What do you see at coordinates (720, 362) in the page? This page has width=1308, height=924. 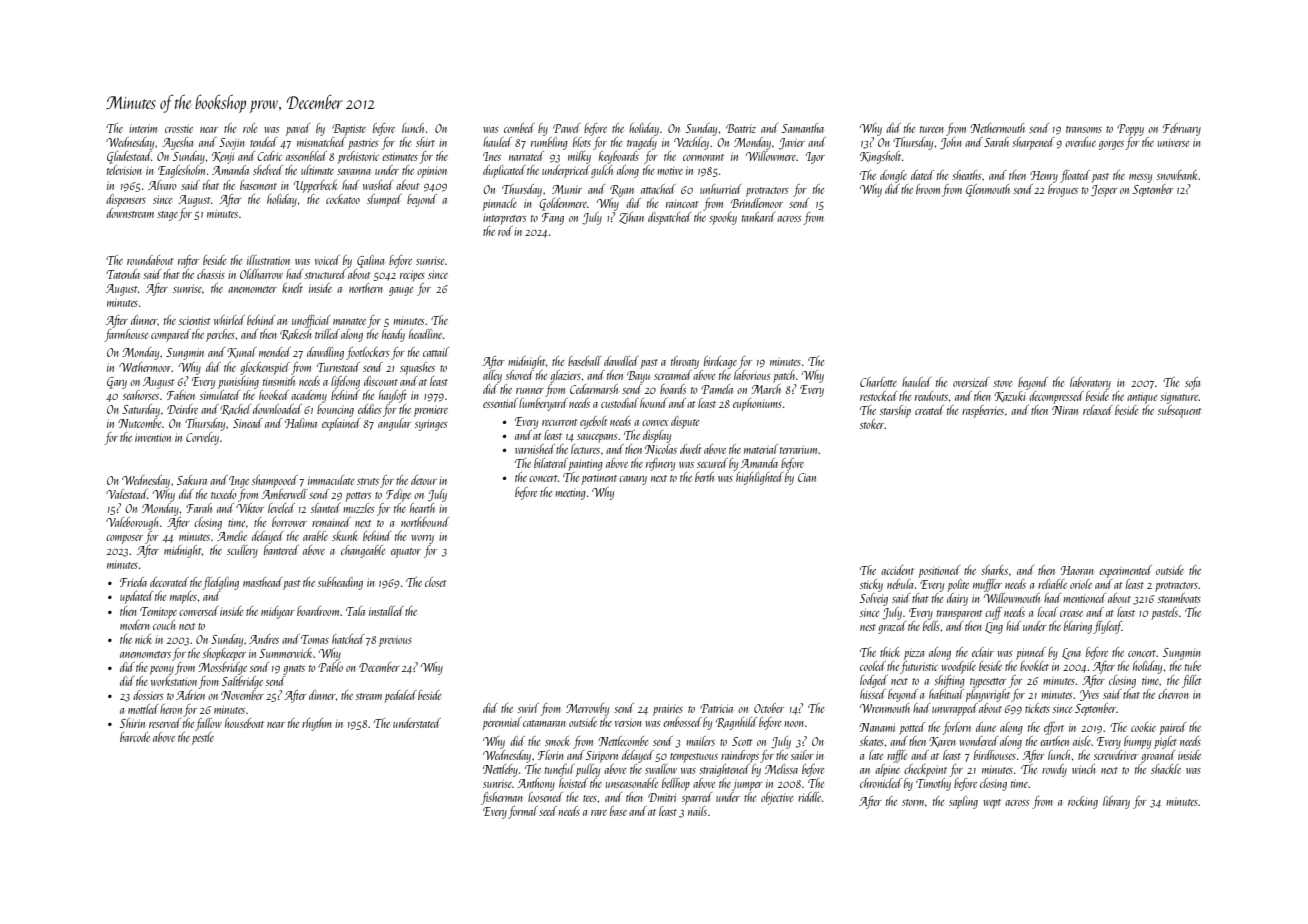 I see `birdcage` at bounding box center [720, 362].
